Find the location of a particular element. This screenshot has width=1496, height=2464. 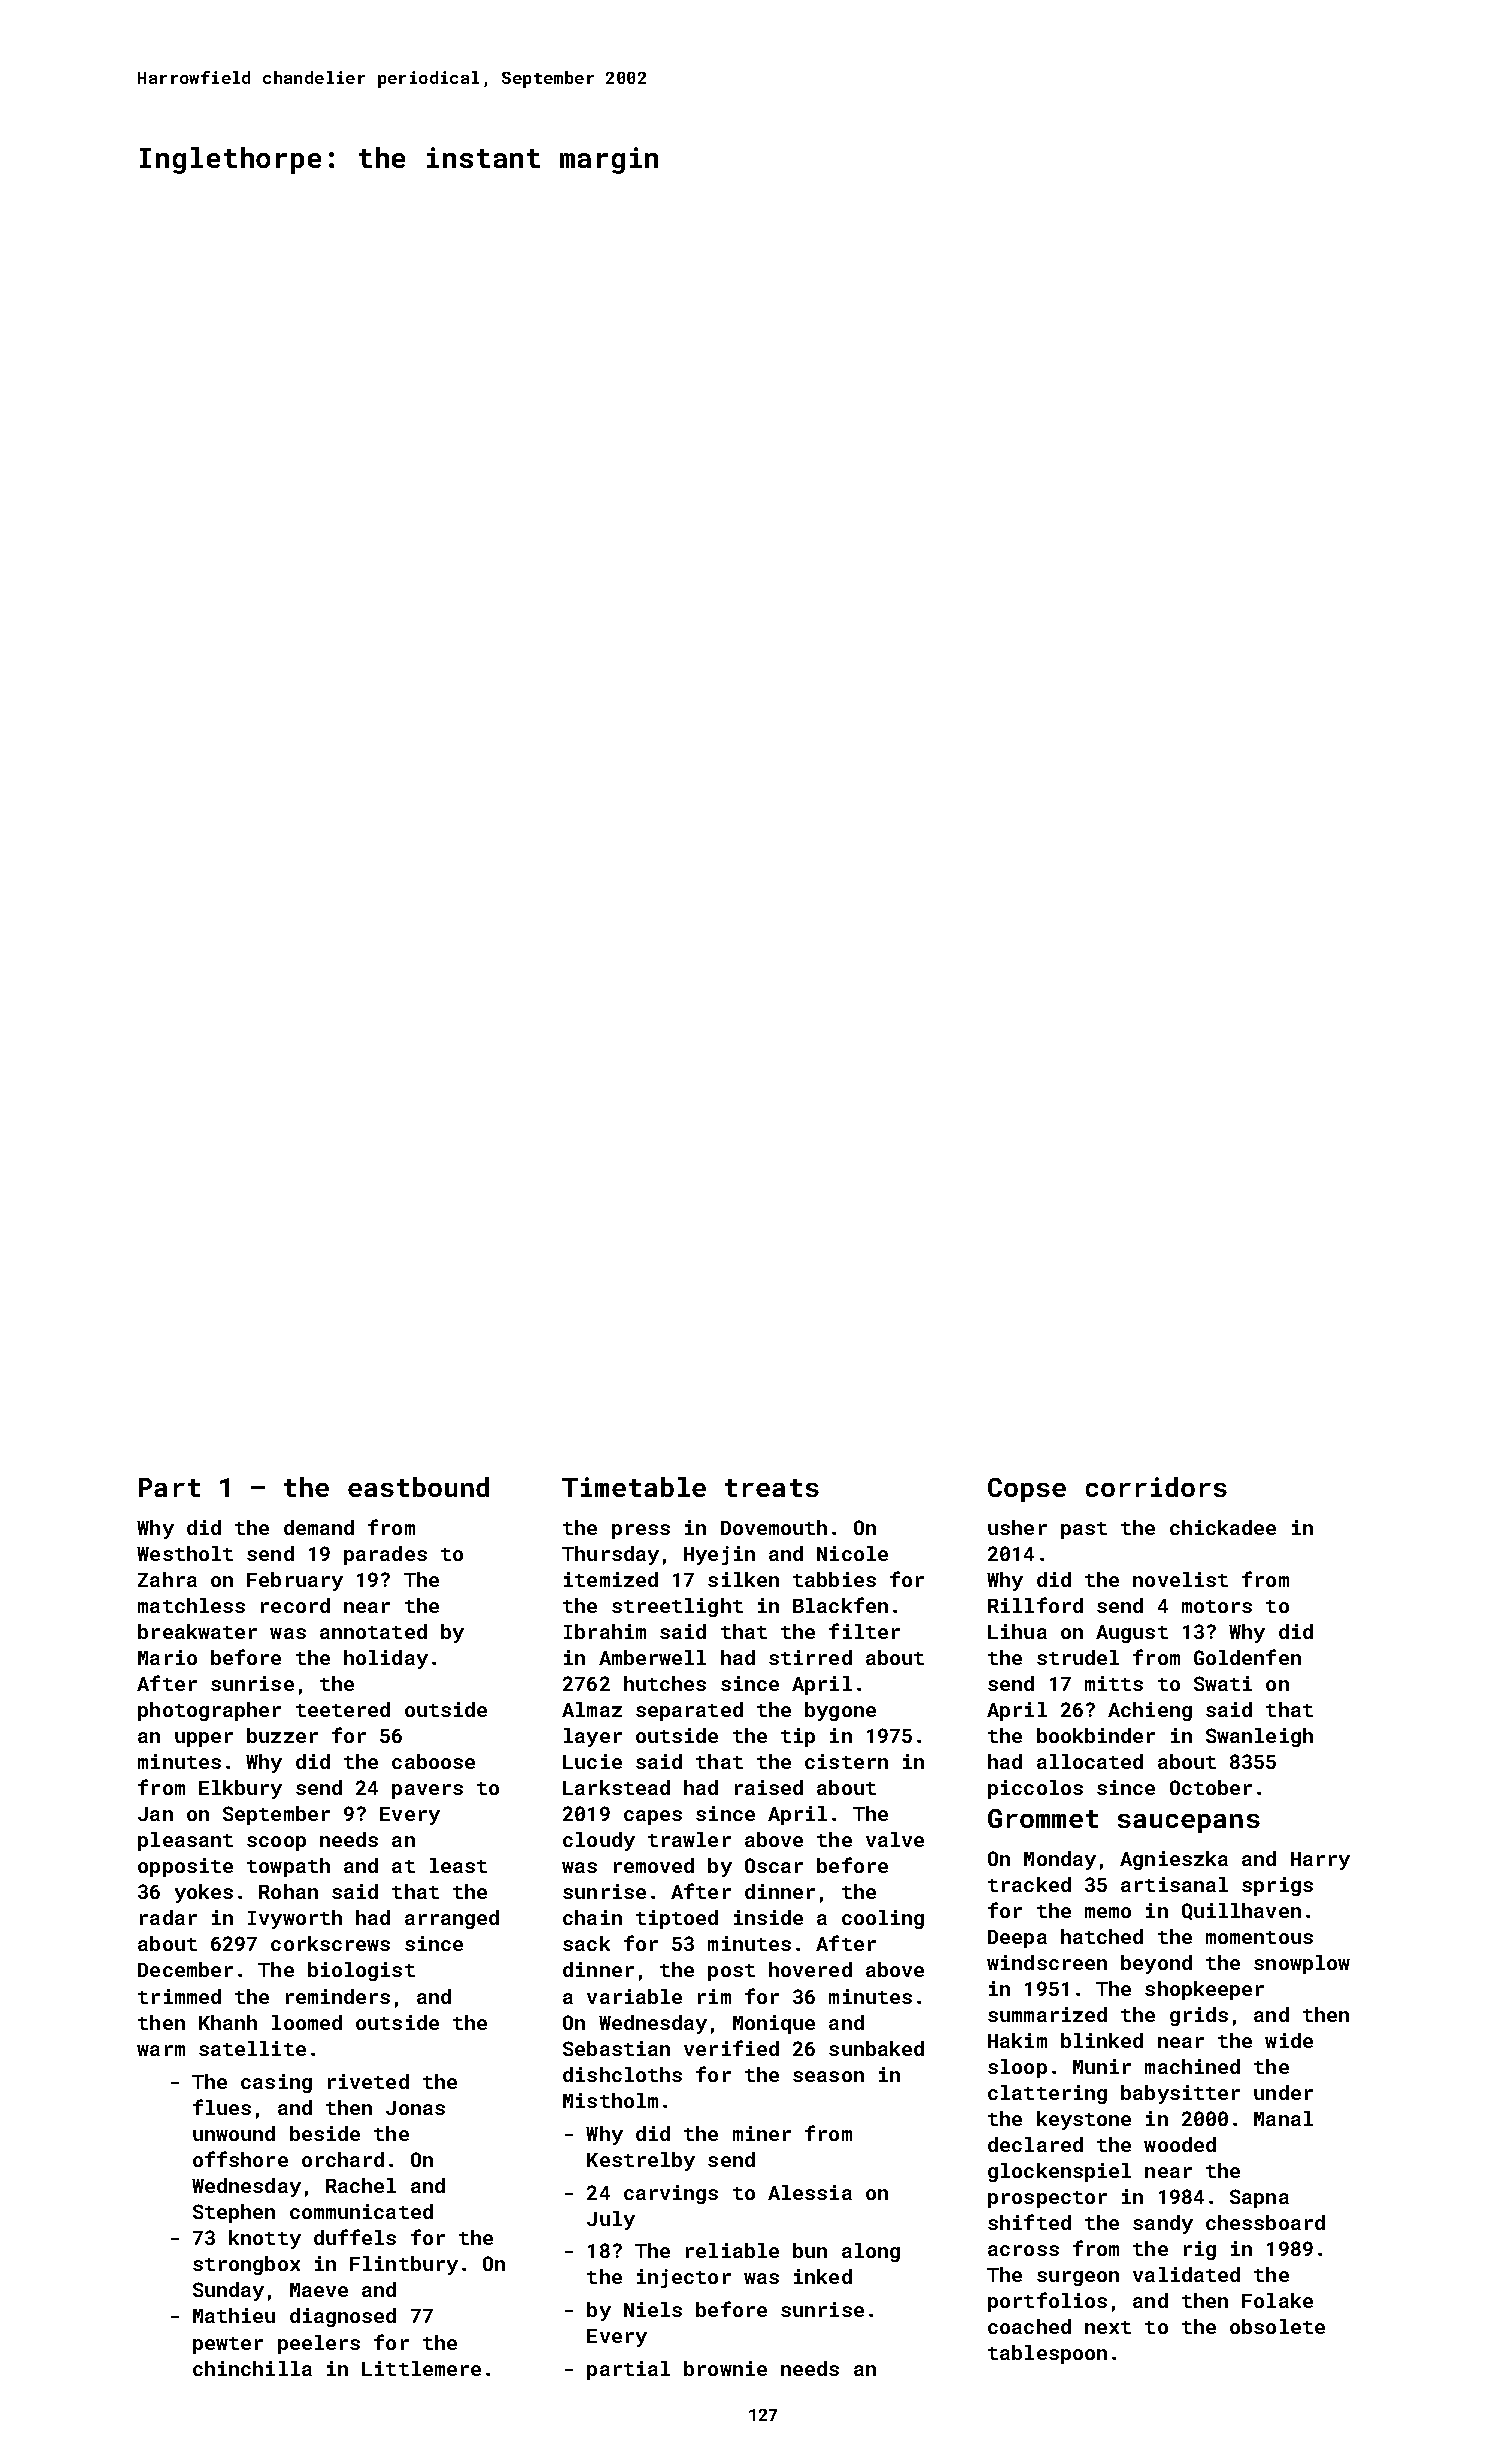

chickadee is located at coordinates (1223, 1527).
